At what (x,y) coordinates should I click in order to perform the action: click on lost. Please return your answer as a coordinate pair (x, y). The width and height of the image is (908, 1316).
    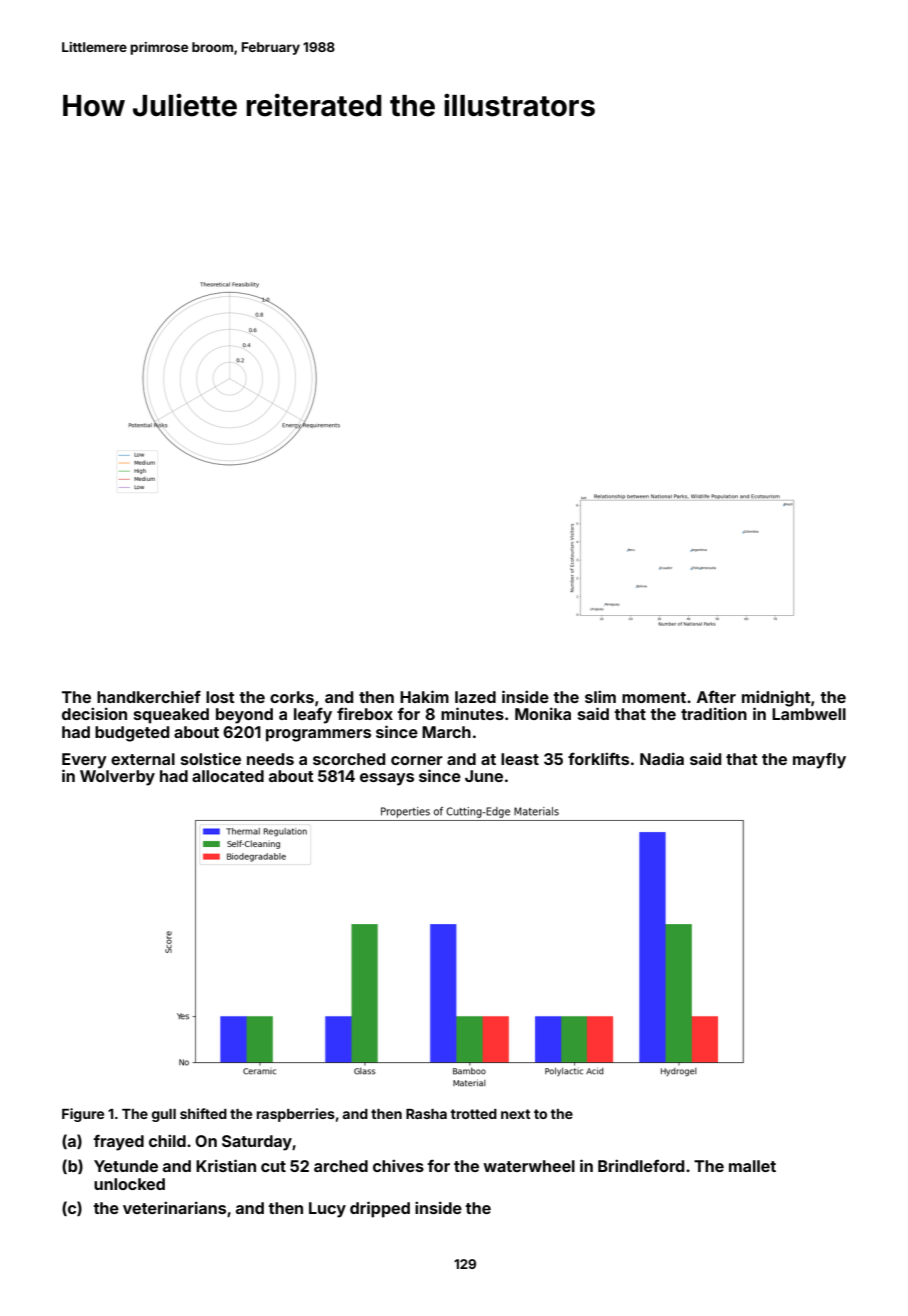
    Looking at the image, I should click on (220, 697).
